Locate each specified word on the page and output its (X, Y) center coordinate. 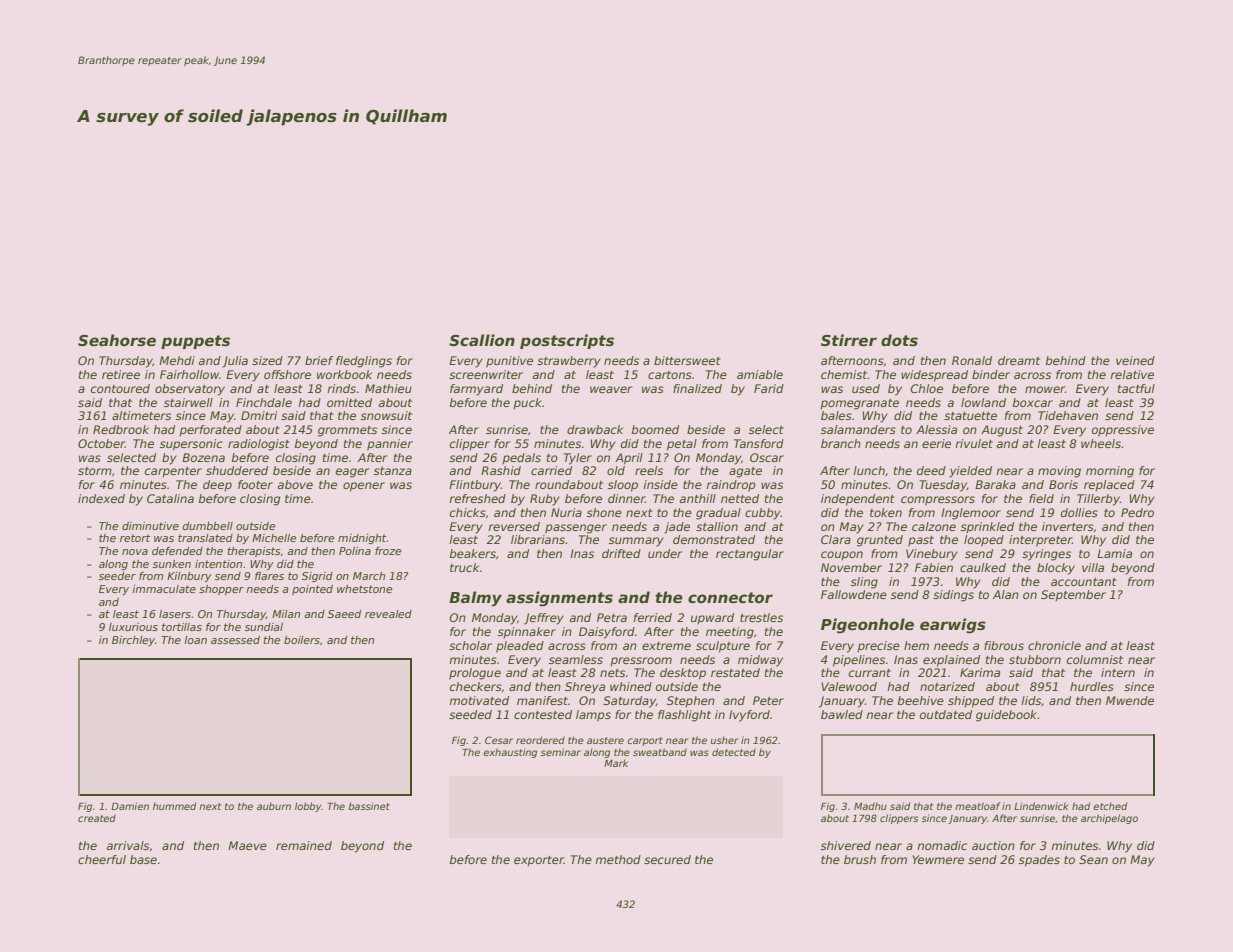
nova (135, 552)
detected (734, 752)
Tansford (759, 443)
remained (304, 845)
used (866, 388)
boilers (302, 640)
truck (464, 567)
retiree (121, 374)
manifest (542, 700)
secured (667, 859)
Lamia (1114, 553)
